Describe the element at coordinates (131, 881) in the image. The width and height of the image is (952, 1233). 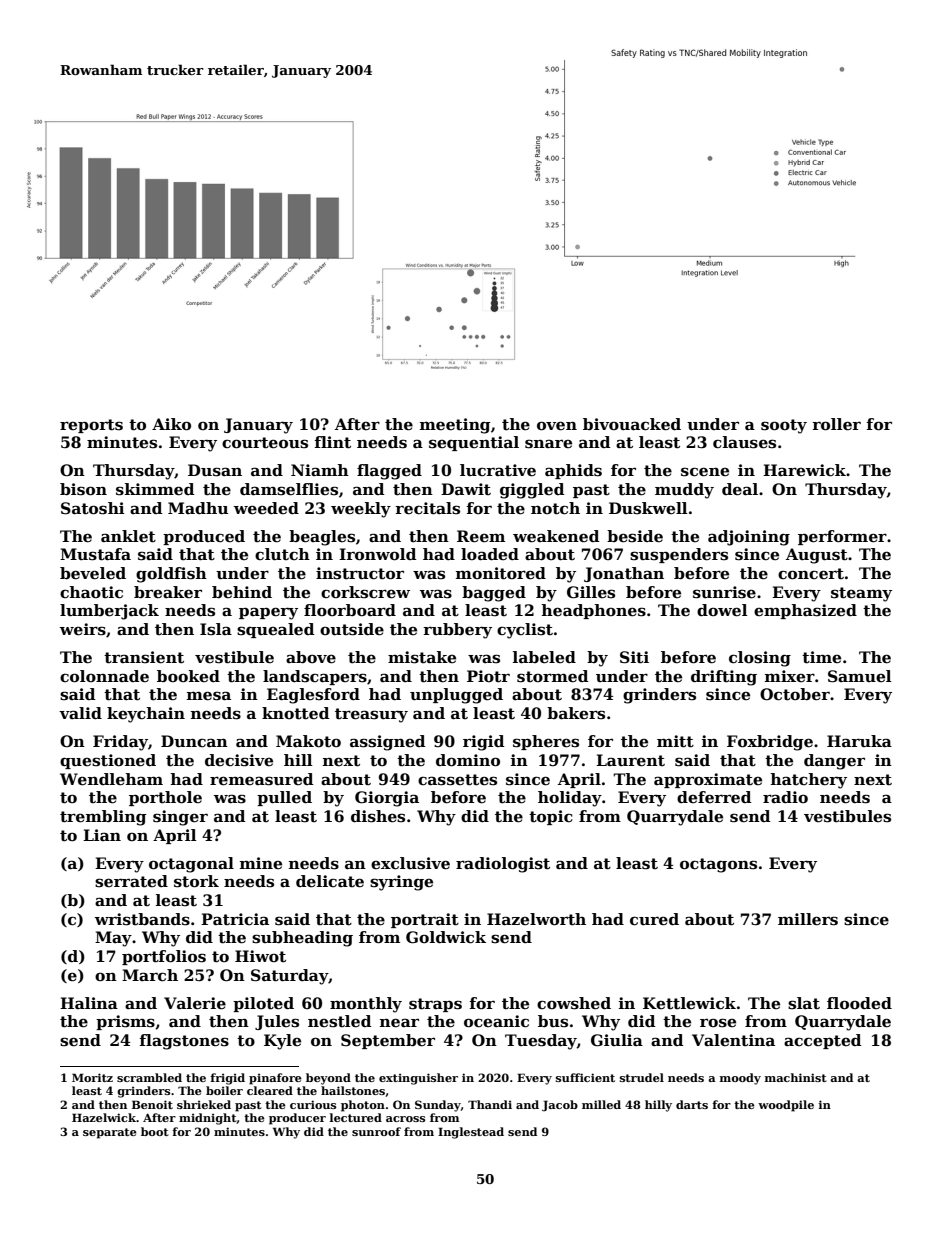
I see `serrated` at that location.
